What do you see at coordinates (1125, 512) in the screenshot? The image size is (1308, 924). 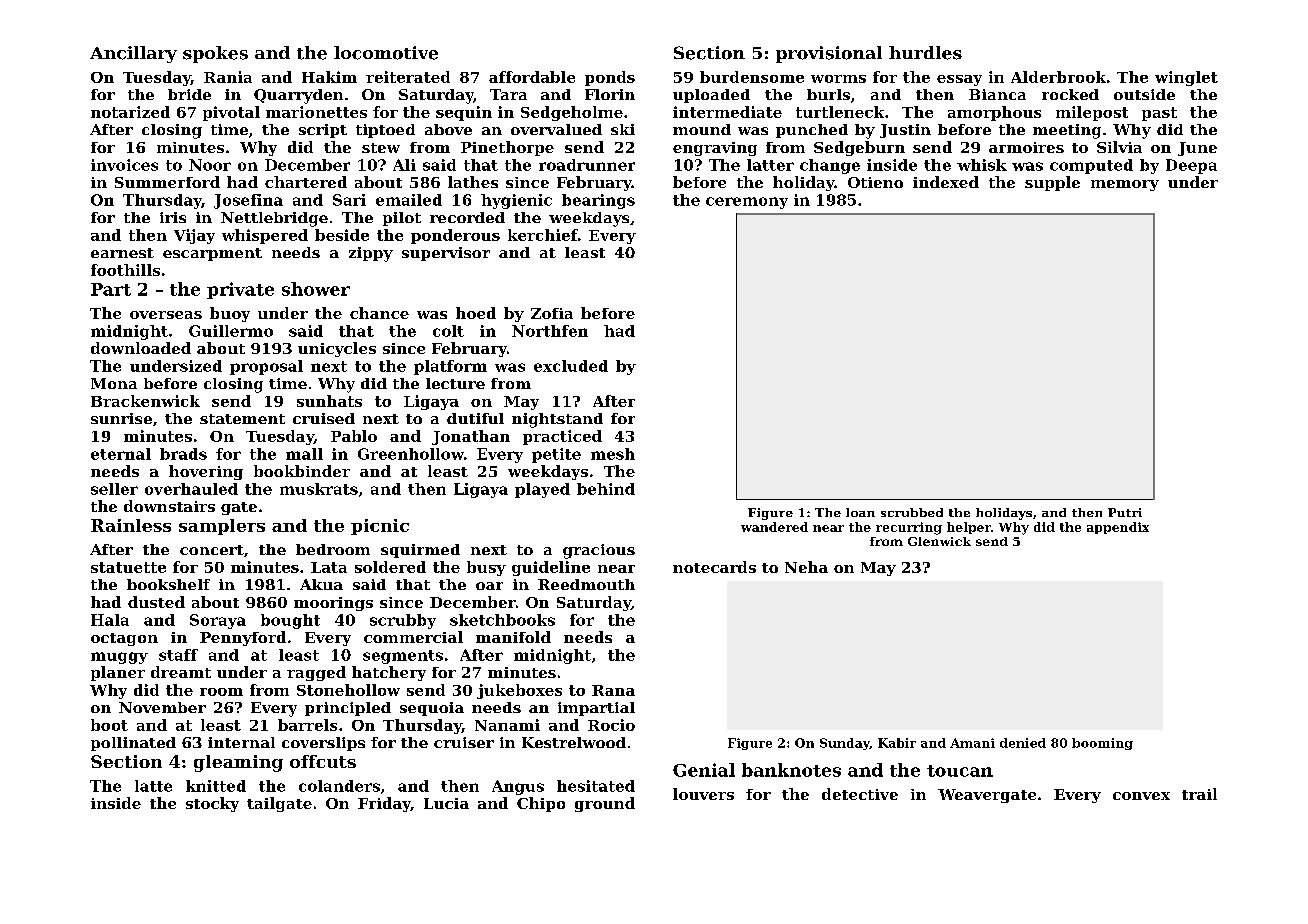 I see `Putri` at bounding box center [1125, 512].
